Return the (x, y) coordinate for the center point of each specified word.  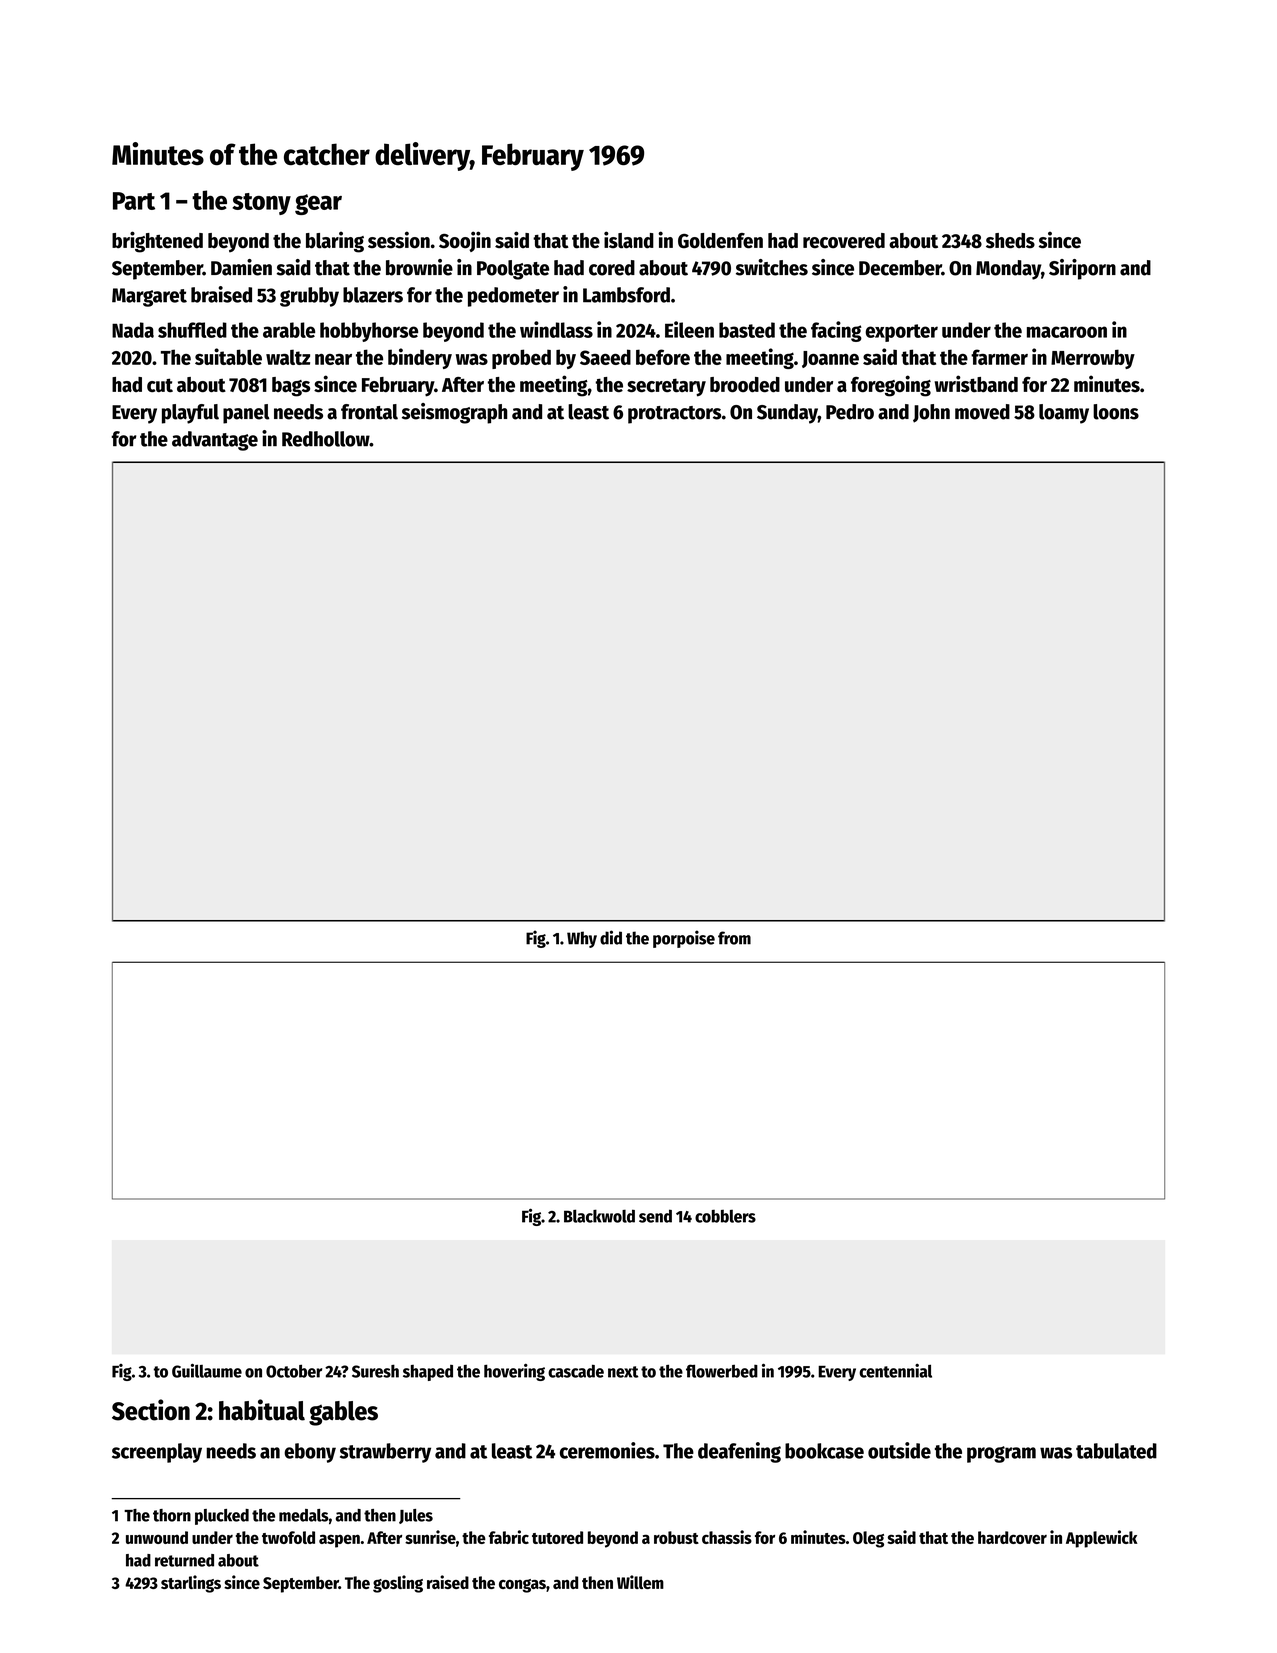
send (655, 1216)
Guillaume (207, 1370)
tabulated (1116, 1451)
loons (1116, 412)
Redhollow (326, 439)
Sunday (787, 414)
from (734, 938)
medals (304, 1515)
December (900, 268)
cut (160, 385)
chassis (727, 1537)
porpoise (684, 939)
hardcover (1012, 1537)
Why (582, 939)
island (629, 240)
